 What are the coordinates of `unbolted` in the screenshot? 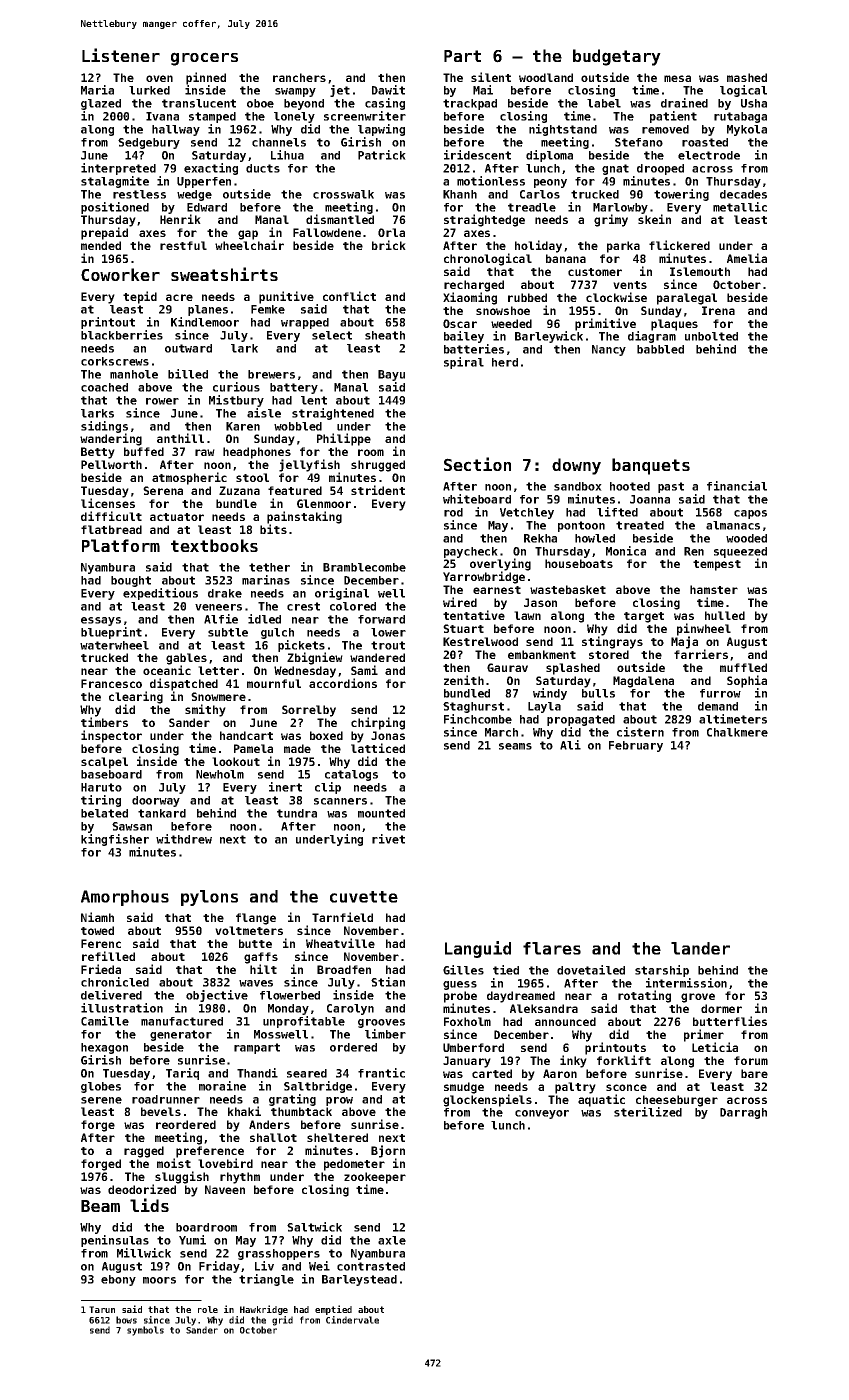 It's located at (711, 336).
